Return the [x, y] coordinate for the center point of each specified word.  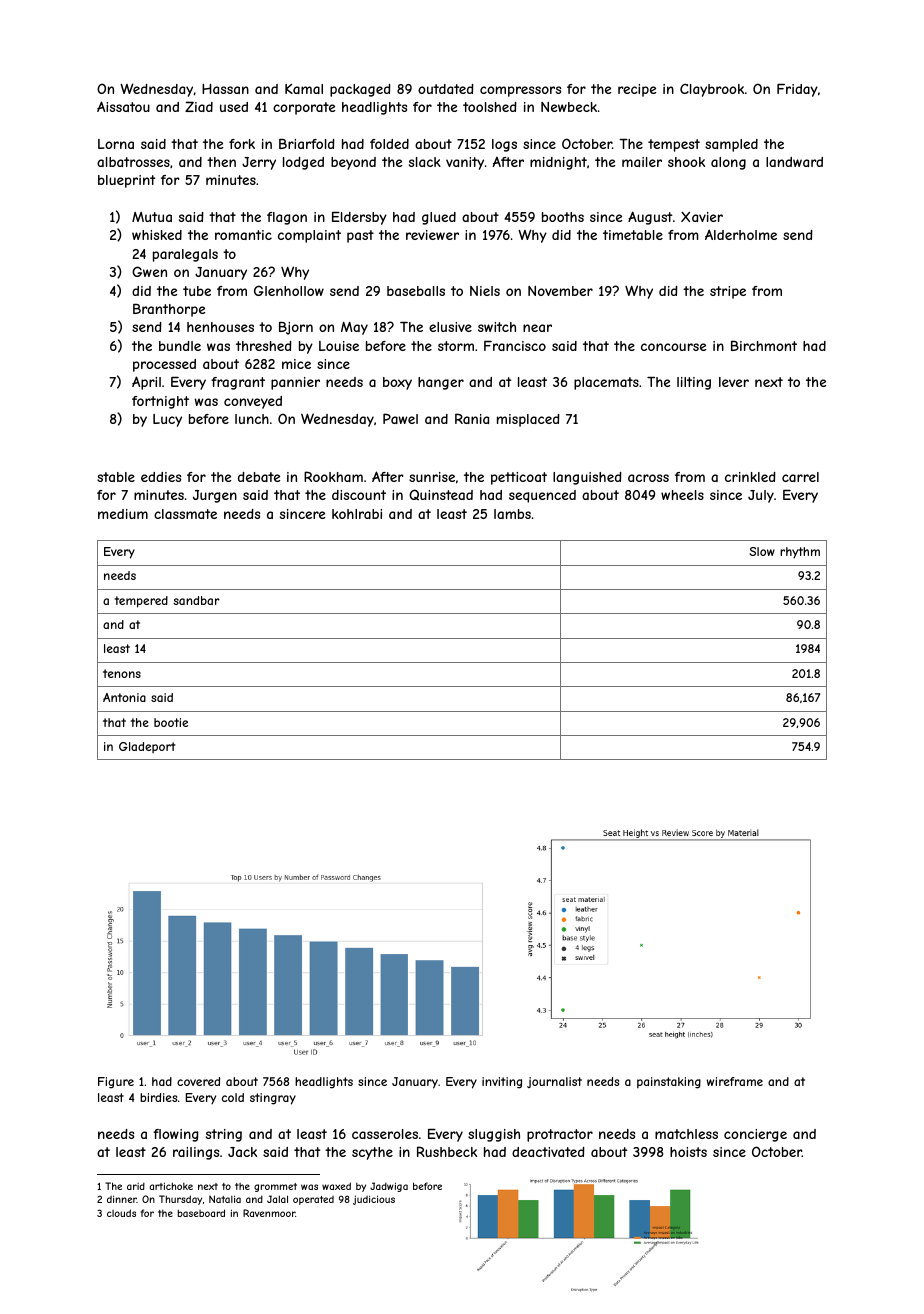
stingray [273, 1099]
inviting [502, 1083]
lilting [694, 383]
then [221, 162]
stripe [728, 292]
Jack [242, 1152]
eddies [161, 477]
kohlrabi [357, 514]
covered [198, 1081]
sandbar [196, 600]
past [360, 236]
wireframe [735, 1081]
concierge [755, 1135]
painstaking [669, 1083]
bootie [171, 722]
